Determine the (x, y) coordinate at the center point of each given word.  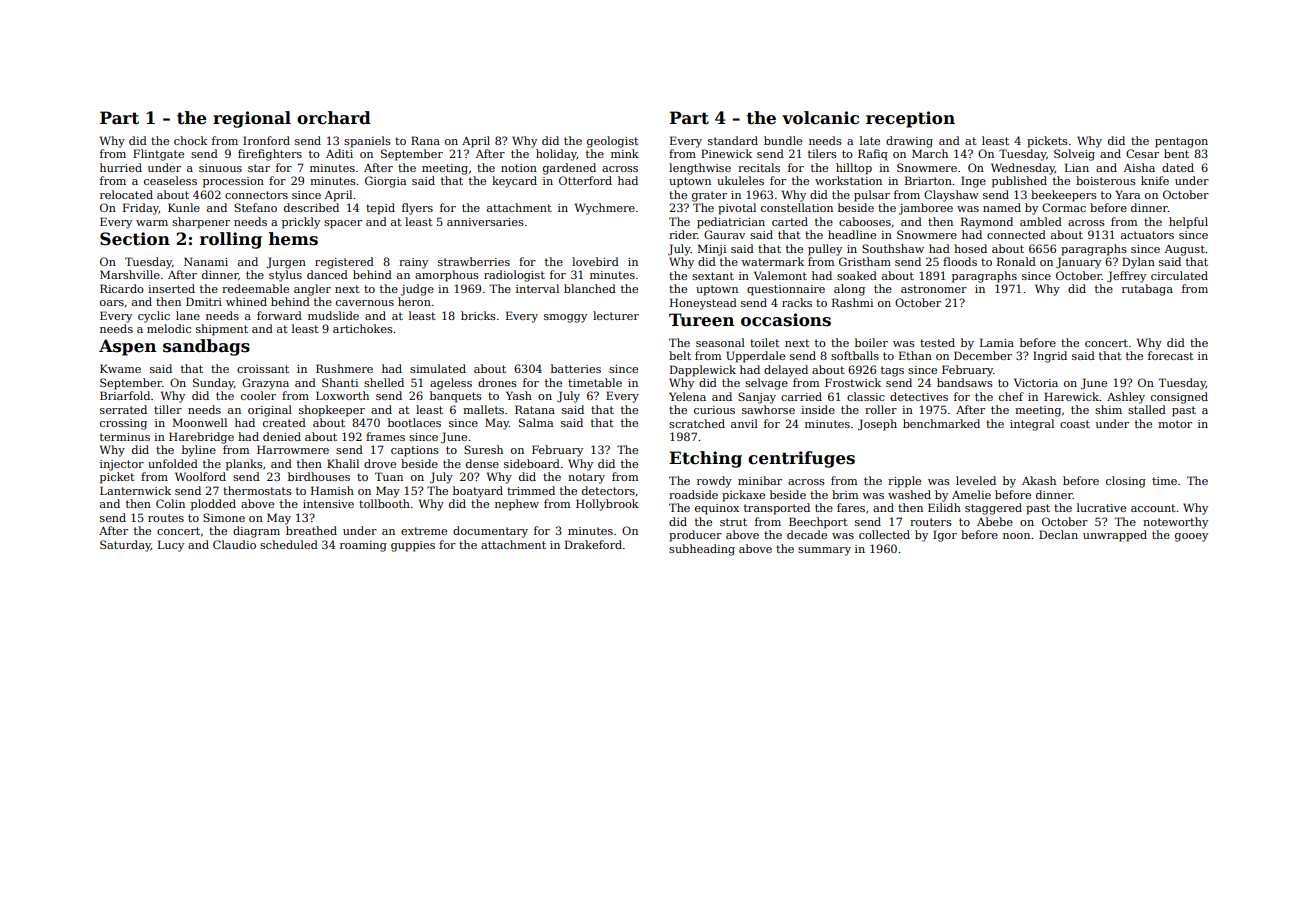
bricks (478, 315)
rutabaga (1147, 290)
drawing (909, 142)
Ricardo (122, 288)
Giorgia (385, 182)
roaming (363, 546)
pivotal (737, 209)
